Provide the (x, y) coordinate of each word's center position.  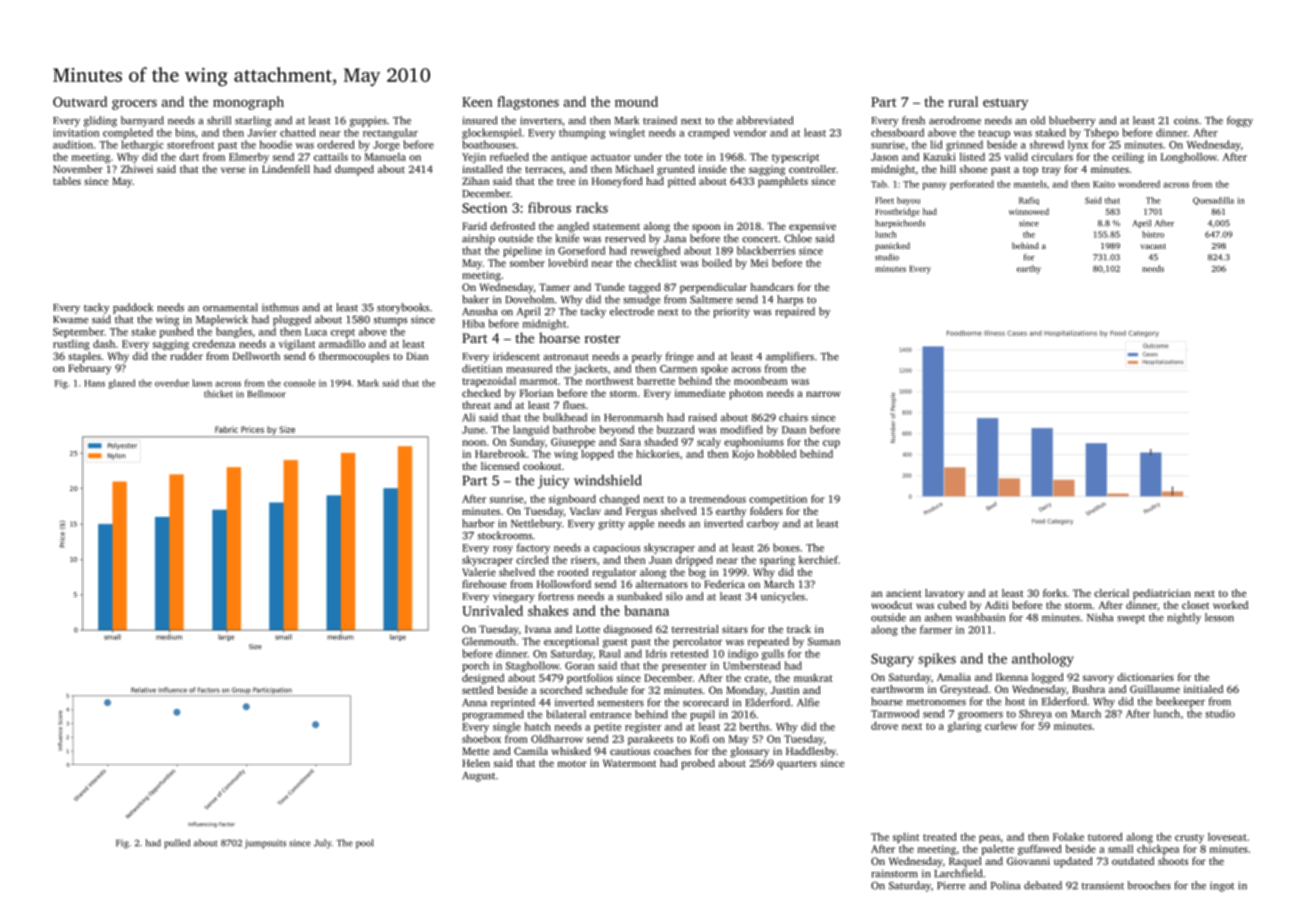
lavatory (944, 594)
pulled (177, 844)
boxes (786, 547)
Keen (477, 102)
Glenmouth (488, 641)
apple (641, 524)
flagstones (528, 103)
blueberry (1072, 121)
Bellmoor (267, 394)
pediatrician (1162, 594)
